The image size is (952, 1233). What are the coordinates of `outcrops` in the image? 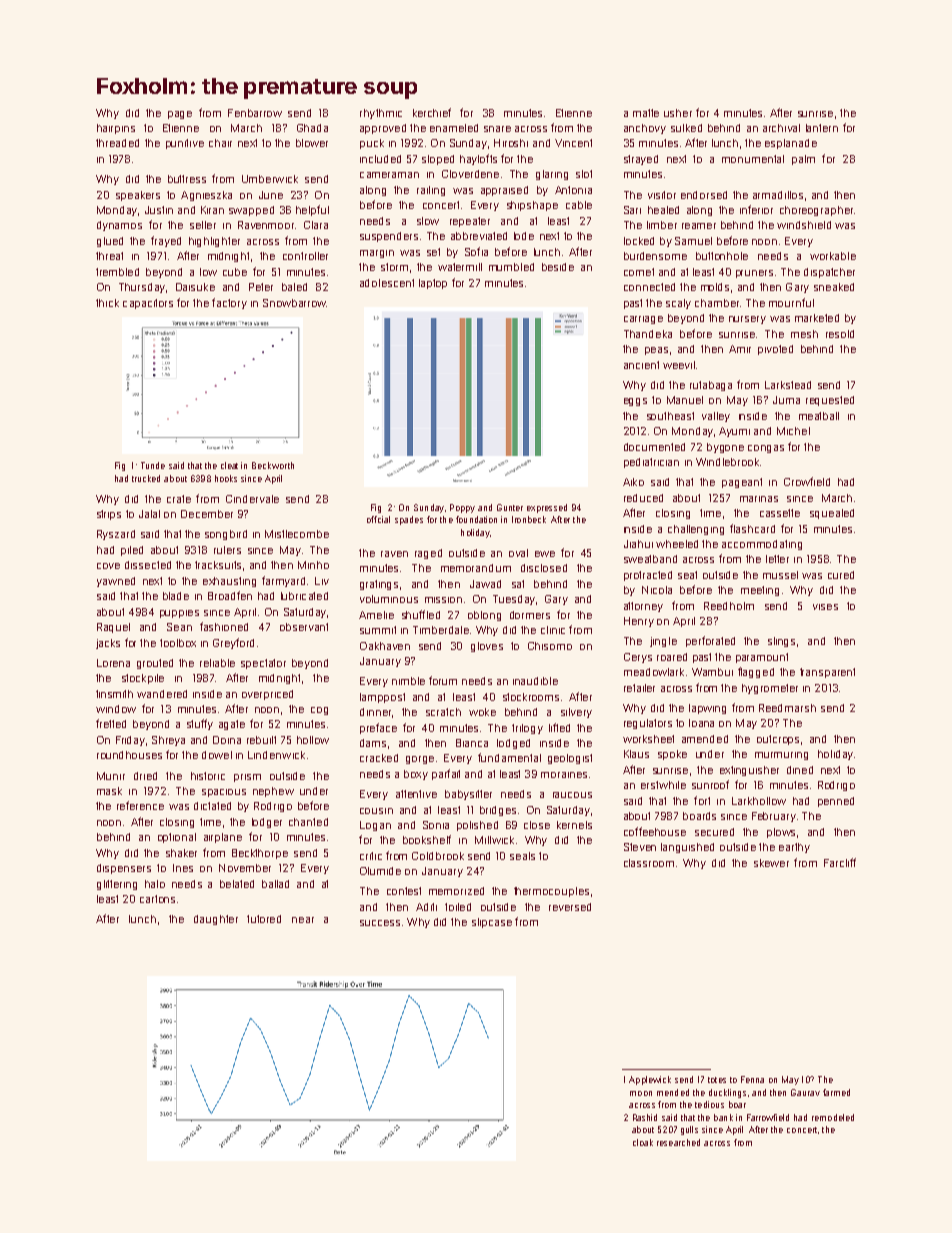 It's located at (778, 740).
